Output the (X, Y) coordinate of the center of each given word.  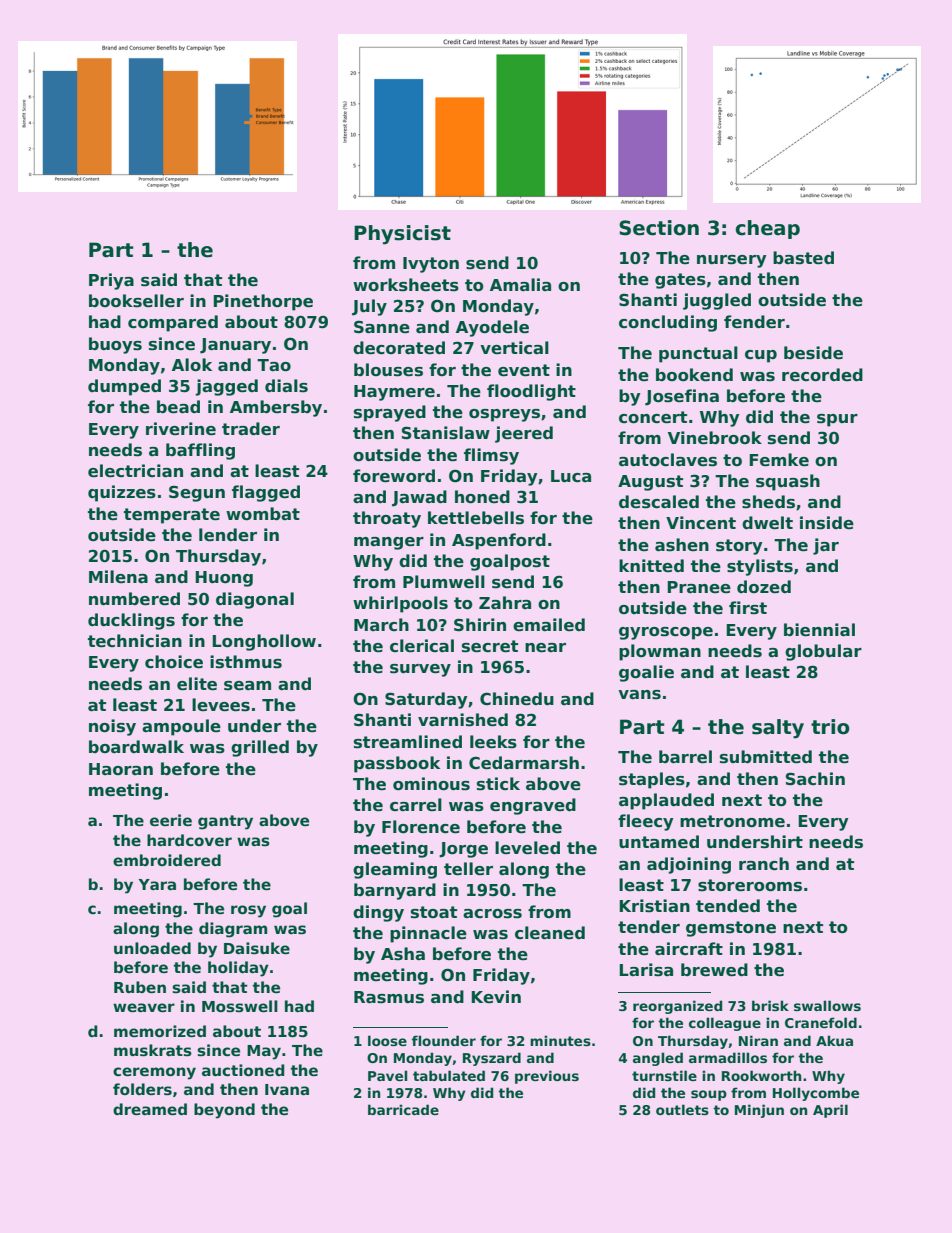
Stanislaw (446, 433)
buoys (115, 345)
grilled (260, 748)
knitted (651, 566)
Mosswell (240, 1006)
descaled (659, 502)
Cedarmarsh (524, 763)
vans (639, 695)
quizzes (122, 493)
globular (823, 652)
